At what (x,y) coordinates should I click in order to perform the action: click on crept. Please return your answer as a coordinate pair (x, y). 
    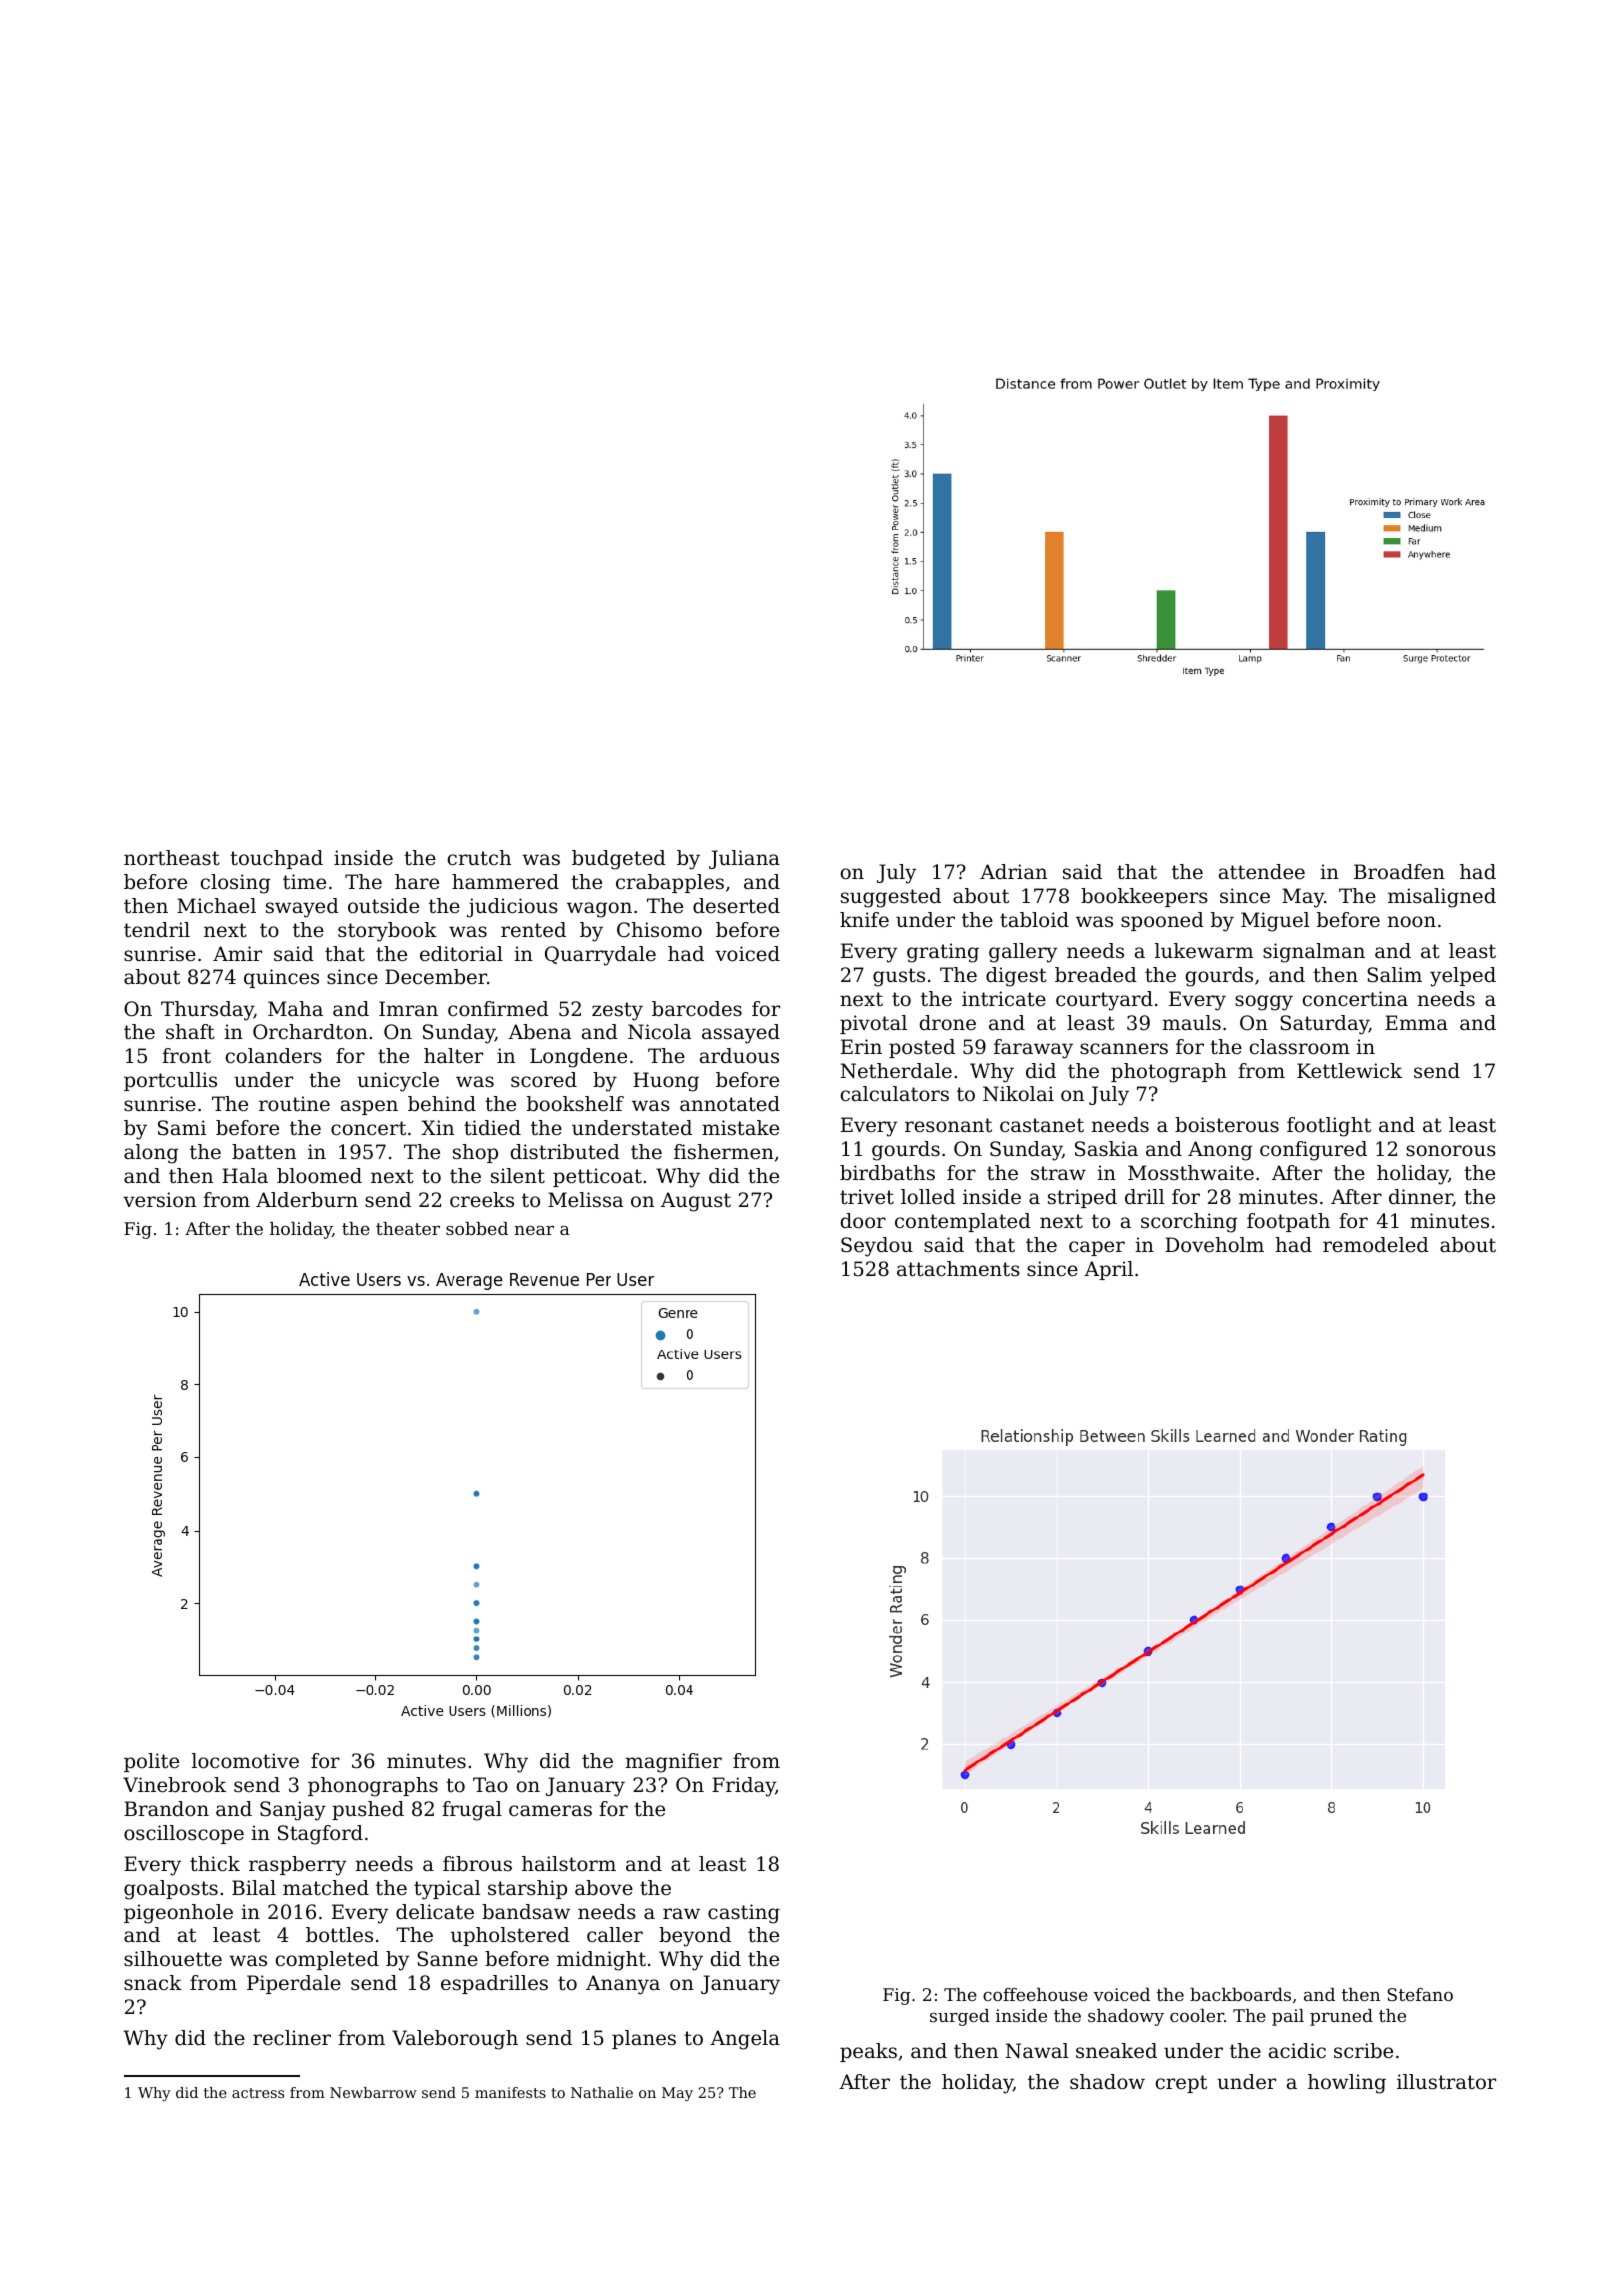
    Looking at the image, I should click on (1181, 2084).
